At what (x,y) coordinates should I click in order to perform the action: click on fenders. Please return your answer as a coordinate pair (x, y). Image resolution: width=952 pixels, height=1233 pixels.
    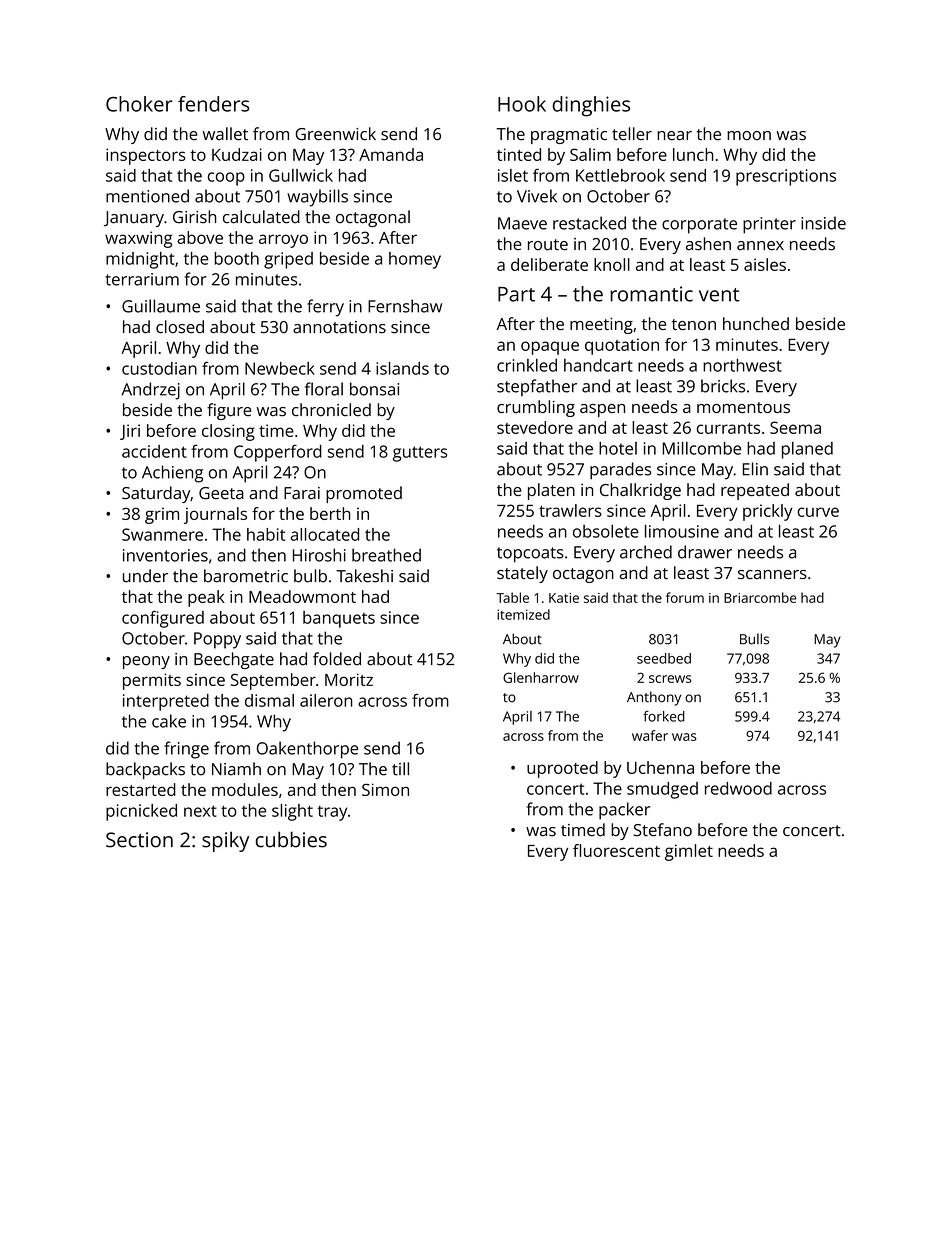
    Looking at the image, I should click on (213, 104).
